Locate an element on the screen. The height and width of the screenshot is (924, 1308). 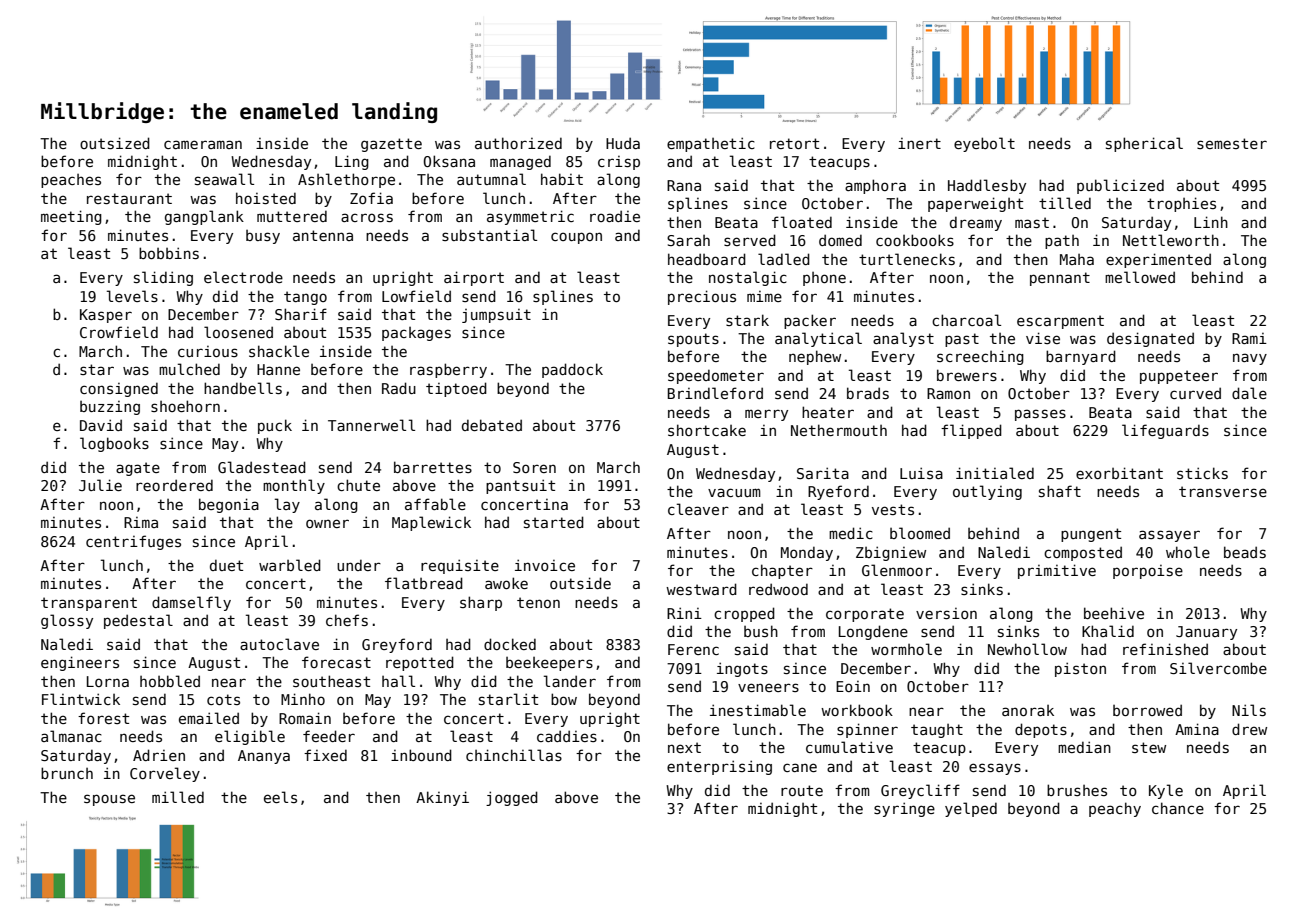
eyebolt is located at coordinates (984, 144).
